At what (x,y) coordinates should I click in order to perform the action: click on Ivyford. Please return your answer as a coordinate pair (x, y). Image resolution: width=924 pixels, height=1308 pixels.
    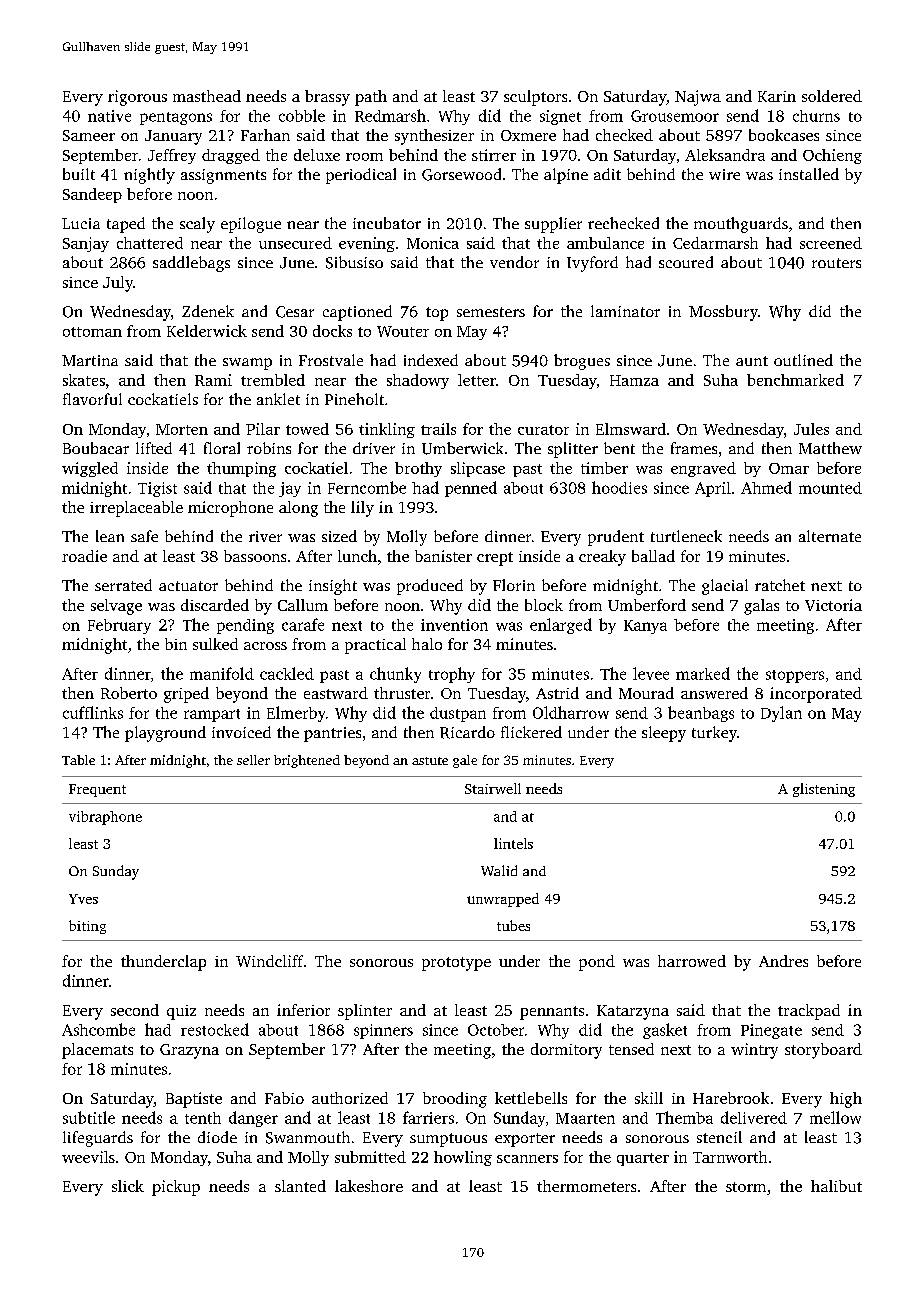
    Looking at the image, I should click on (592, 264).
